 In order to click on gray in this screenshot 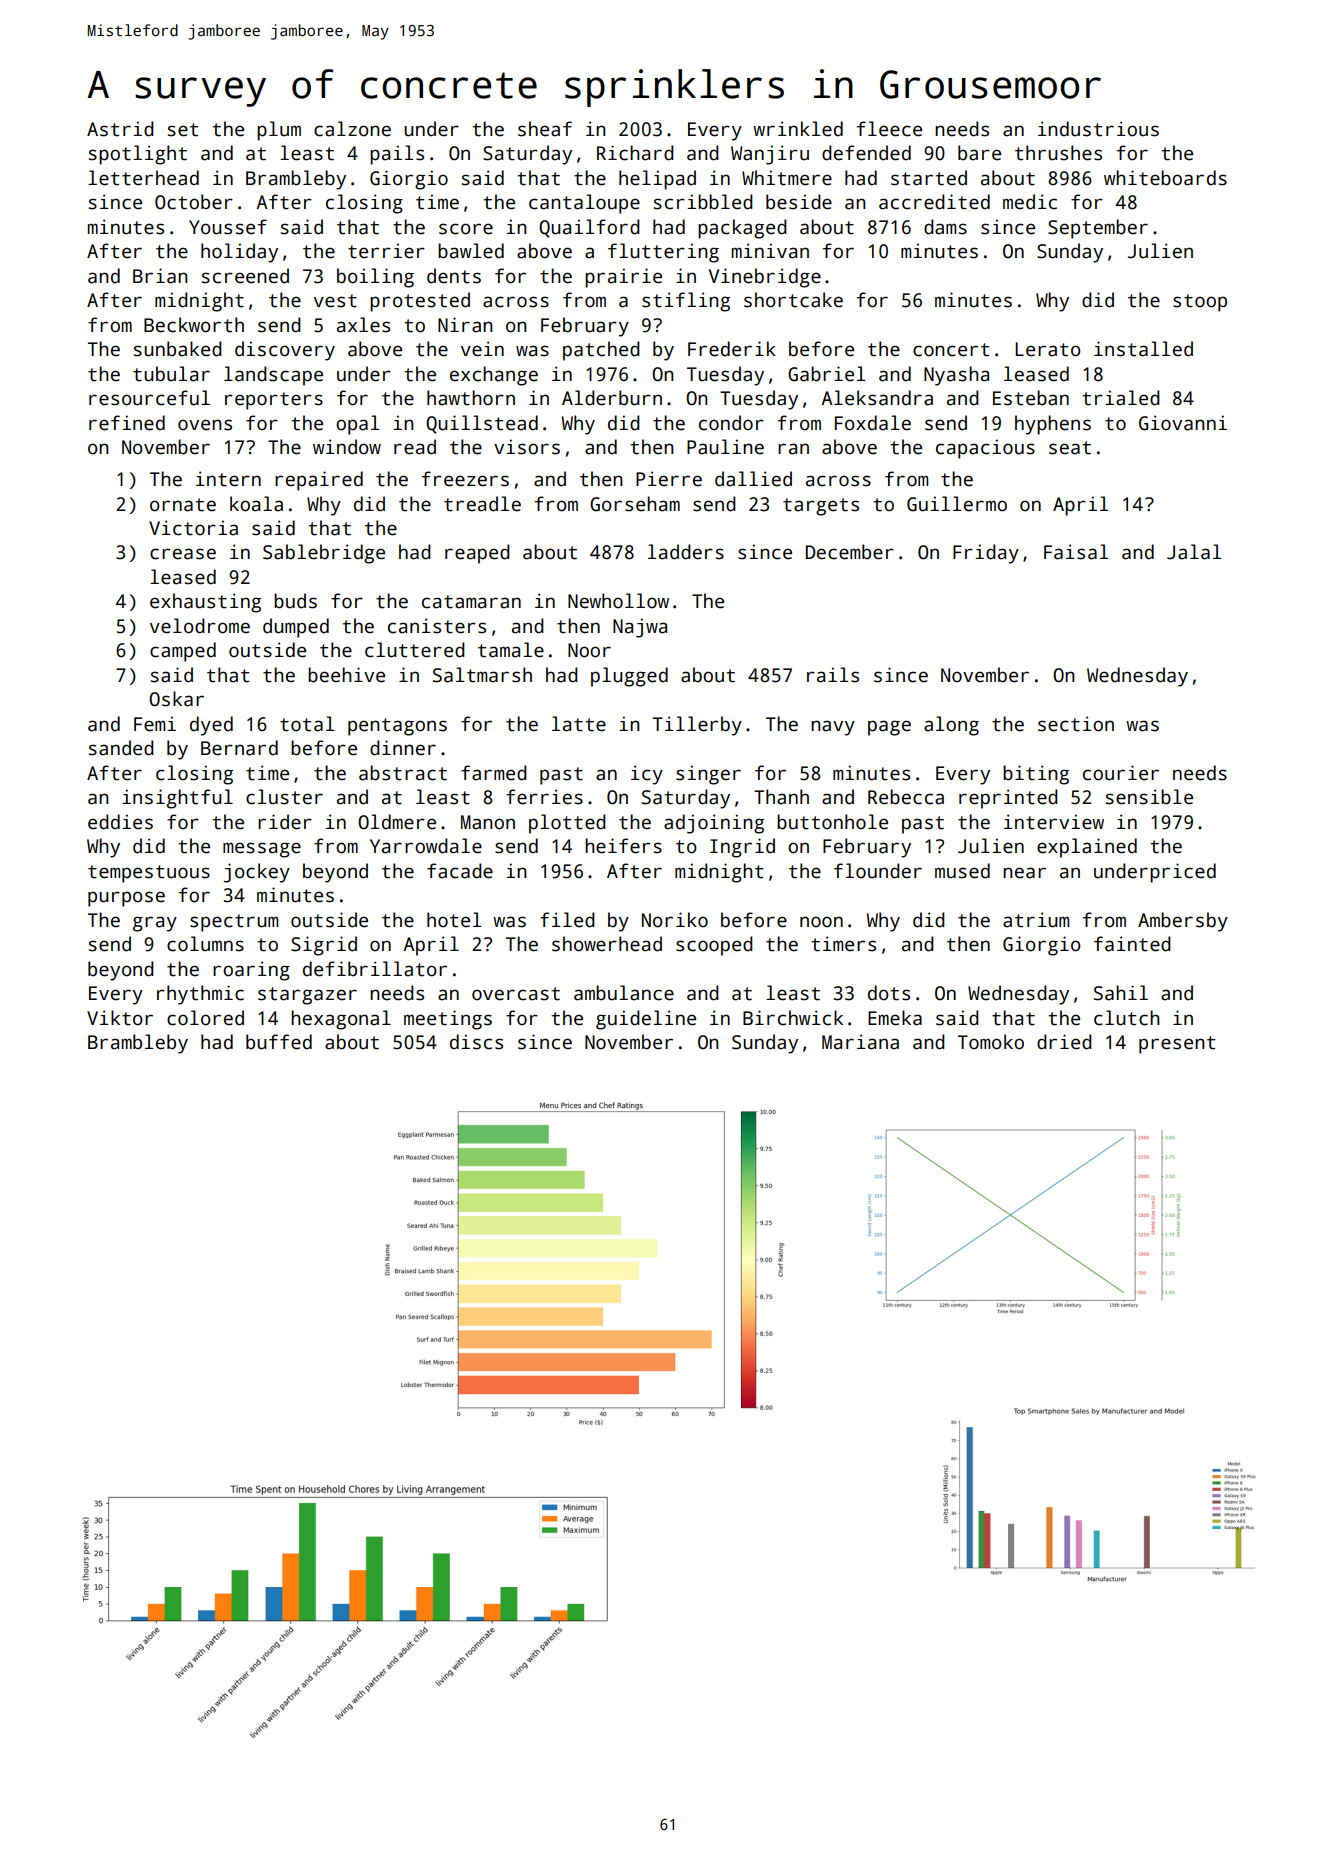, I will do `click(155, 924)`.
